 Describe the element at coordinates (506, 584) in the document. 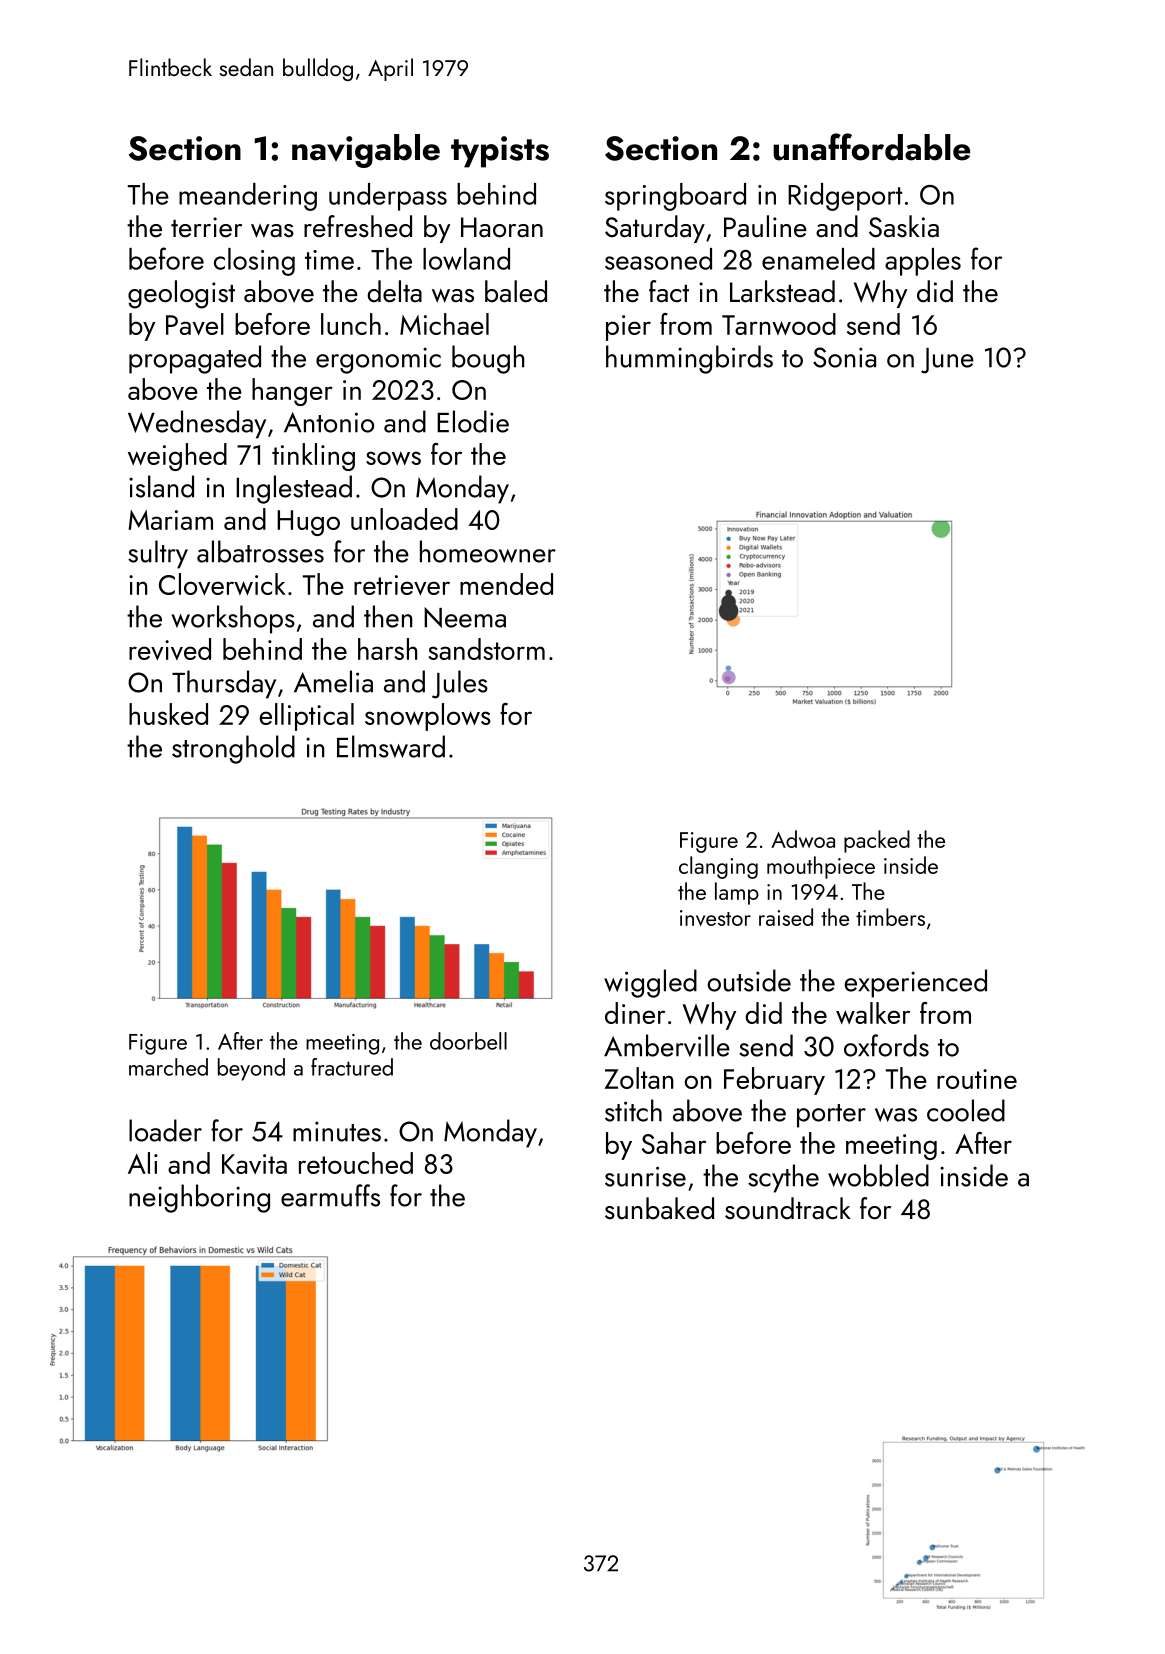

I see `mended` at that location.
